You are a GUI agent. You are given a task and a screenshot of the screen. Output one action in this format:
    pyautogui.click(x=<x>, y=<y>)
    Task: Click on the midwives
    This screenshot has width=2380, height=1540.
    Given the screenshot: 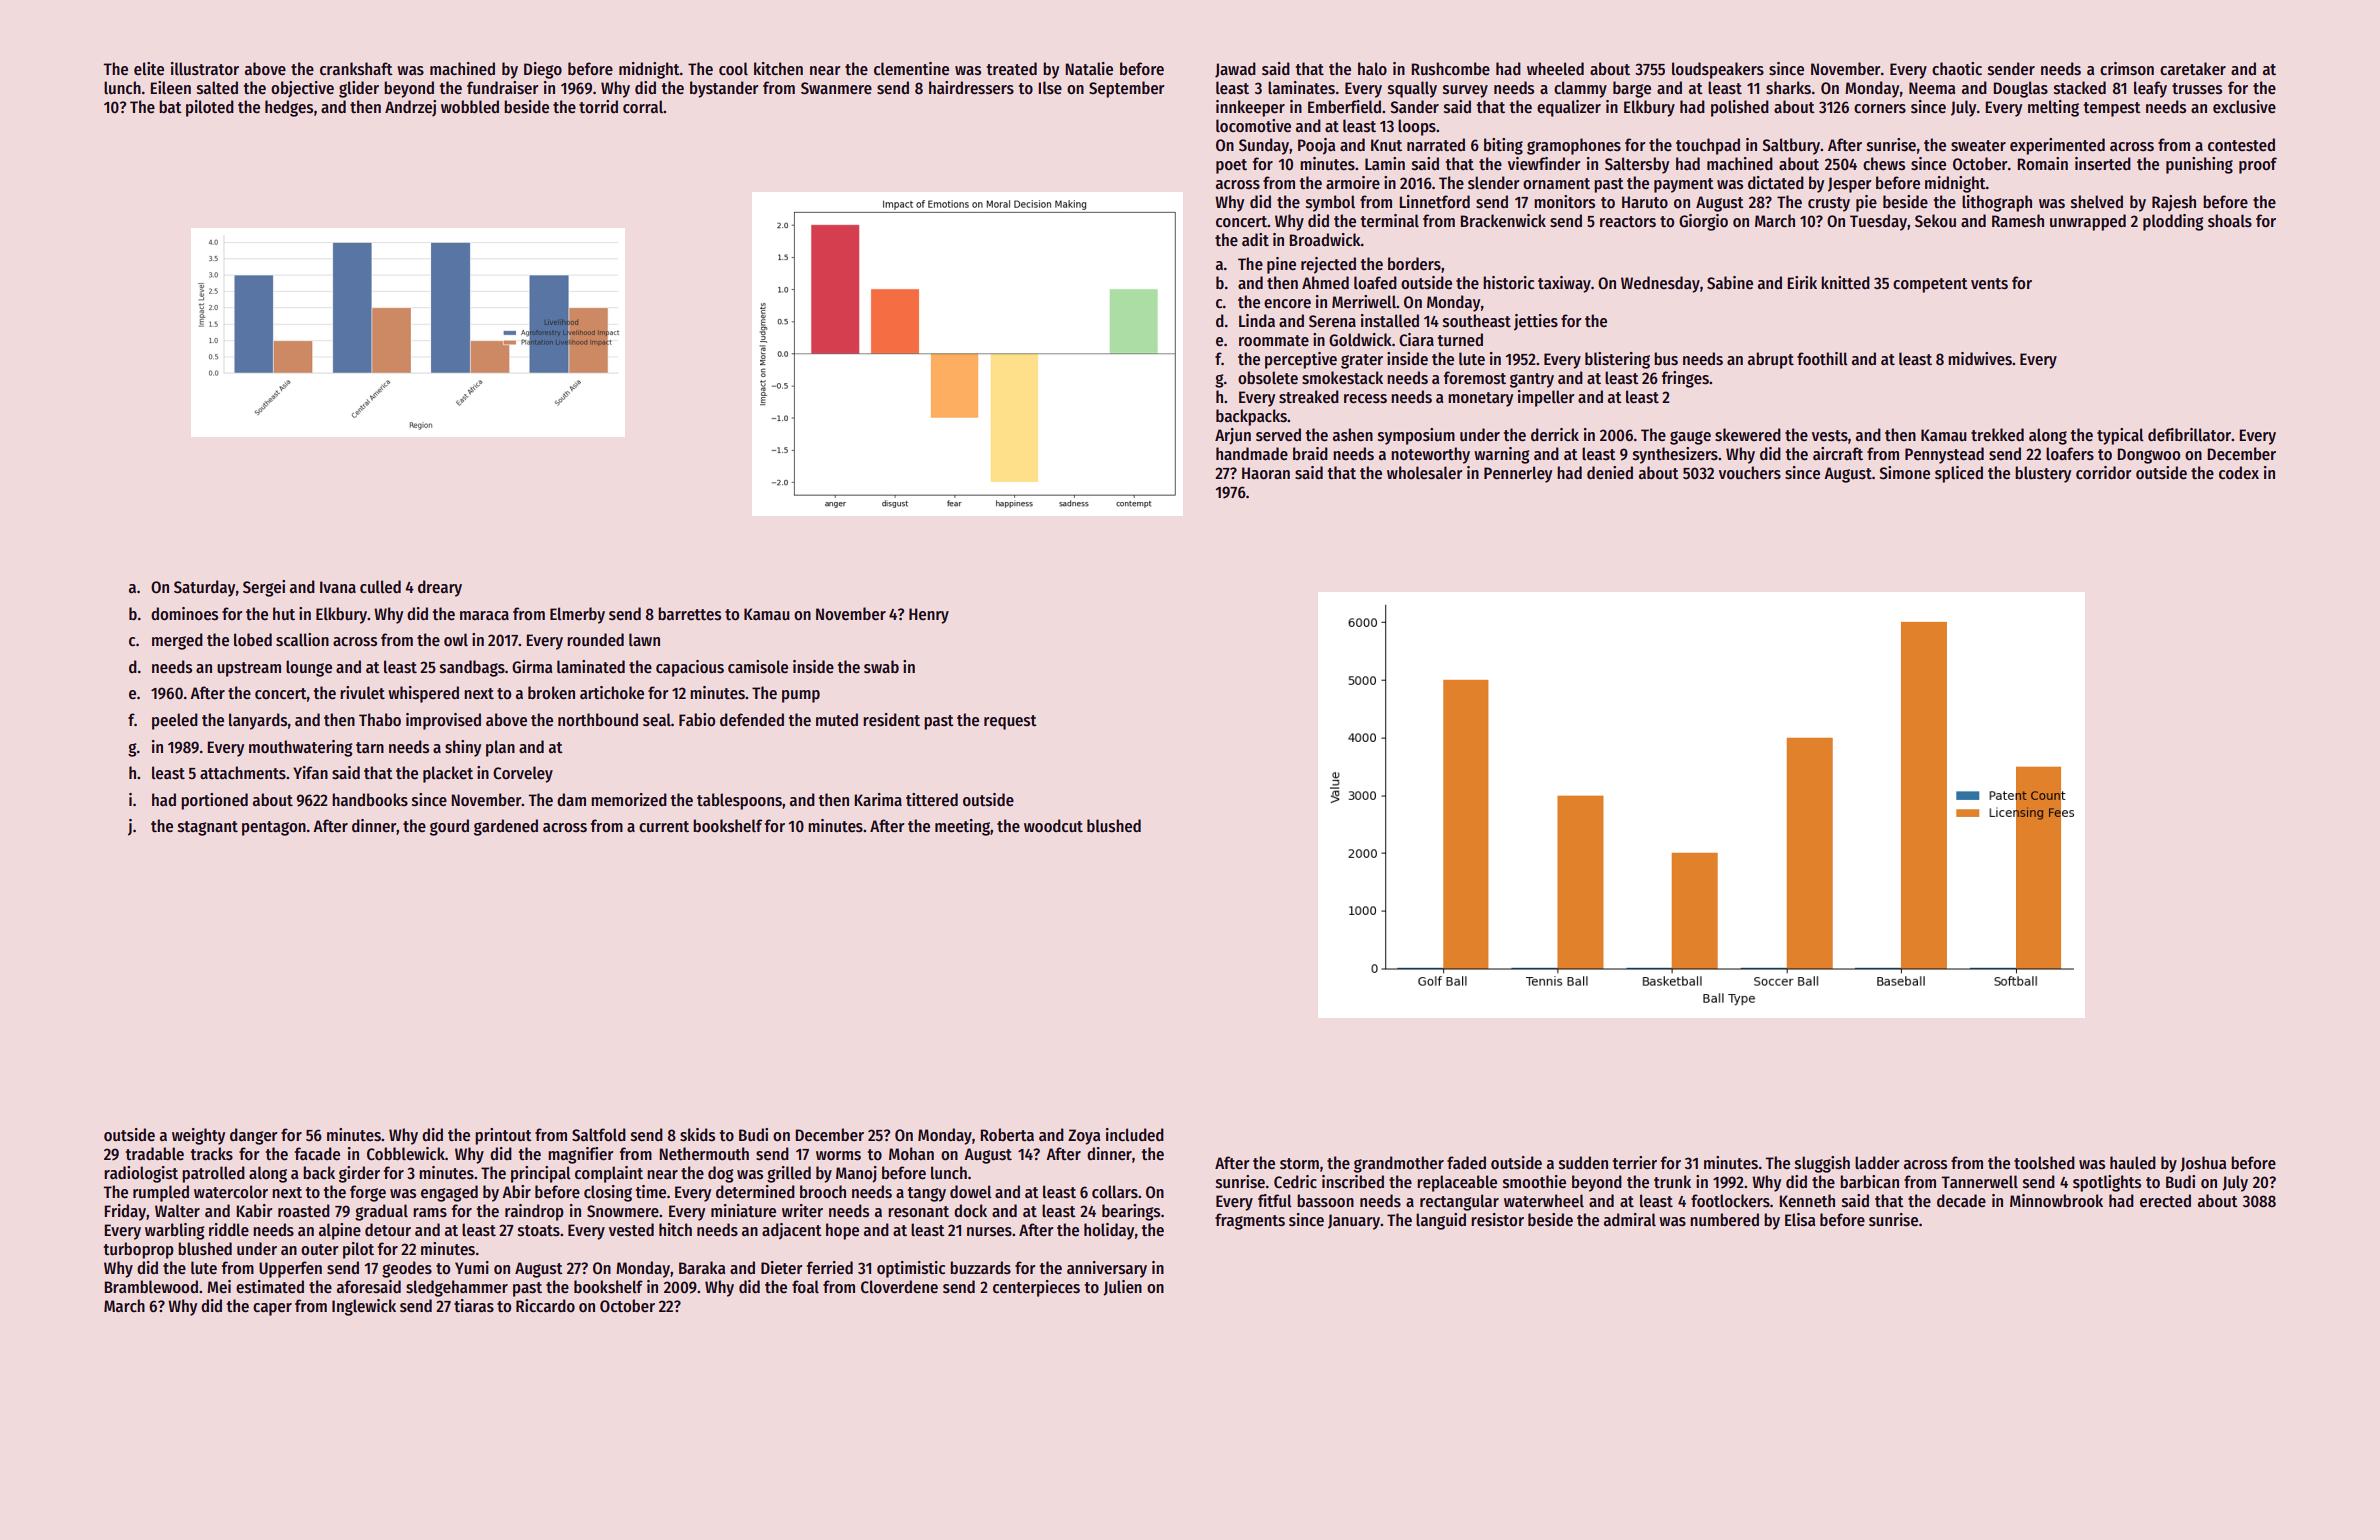 What is the action you would take?
    pyautogui.click(x=1980, y=359)
